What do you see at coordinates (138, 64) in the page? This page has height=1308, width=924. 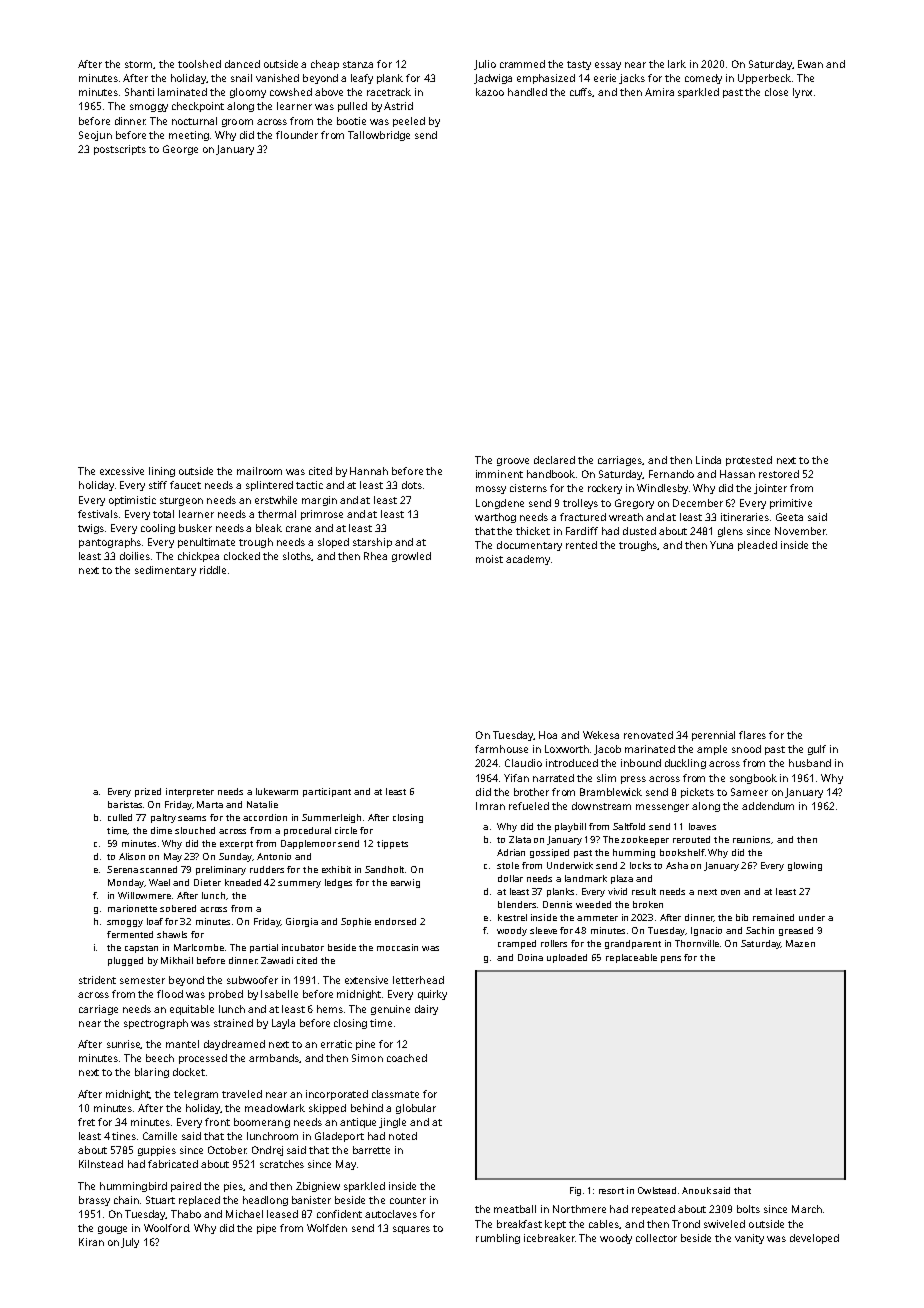 I see `storm` at bounding box center [138, 64].
